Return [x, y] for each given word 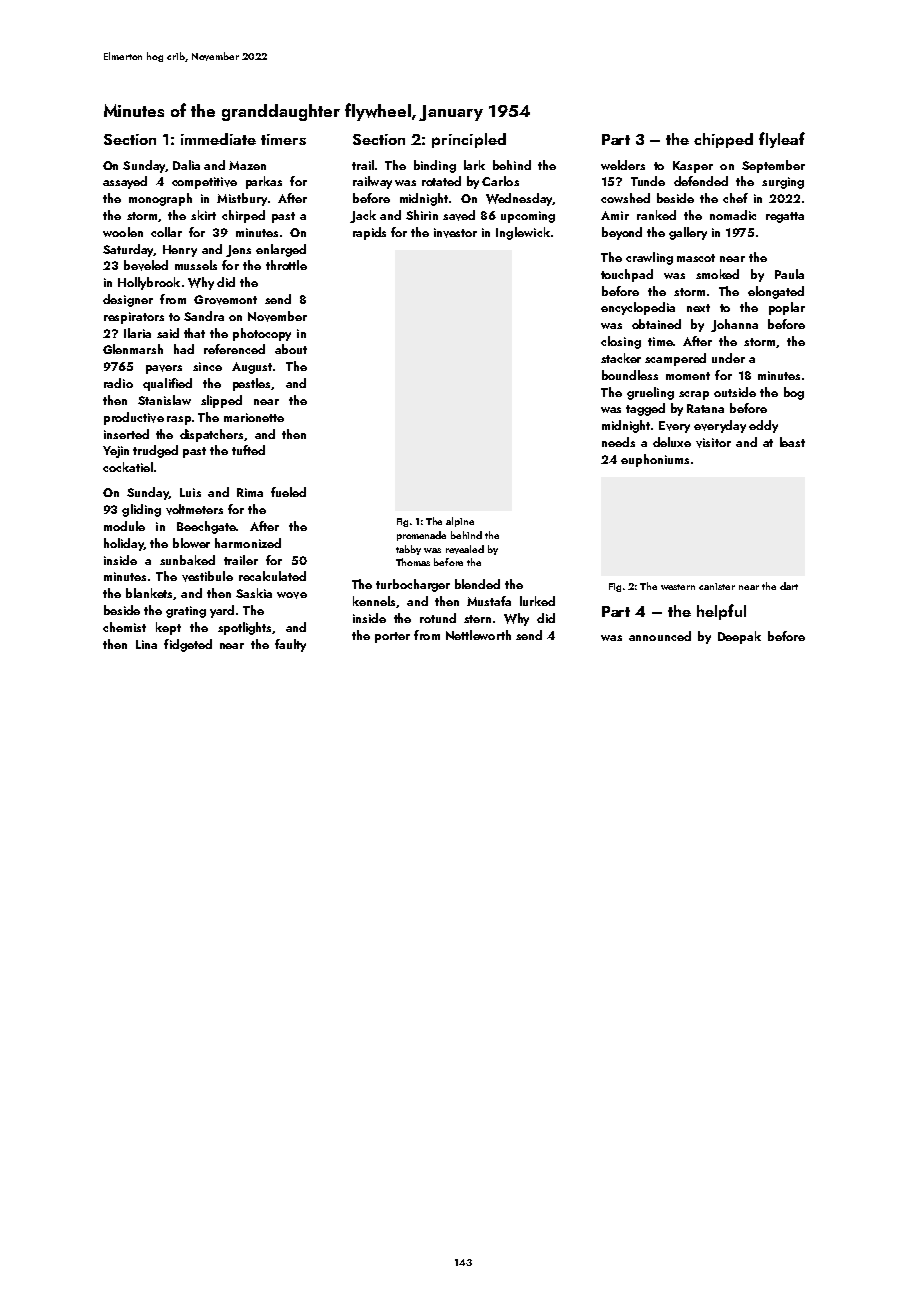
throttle [286, 265]
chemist [124, 627]
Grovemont [225, 300]
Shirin [422, 215]
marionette [254, 417]
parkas [264, 182]
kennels [374, 601]
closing [621, 342]
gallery [688, 233]
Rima [250, 492]
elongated [776, 292]
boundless [630, 375]
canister [717, 586]
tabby [408, 550]
